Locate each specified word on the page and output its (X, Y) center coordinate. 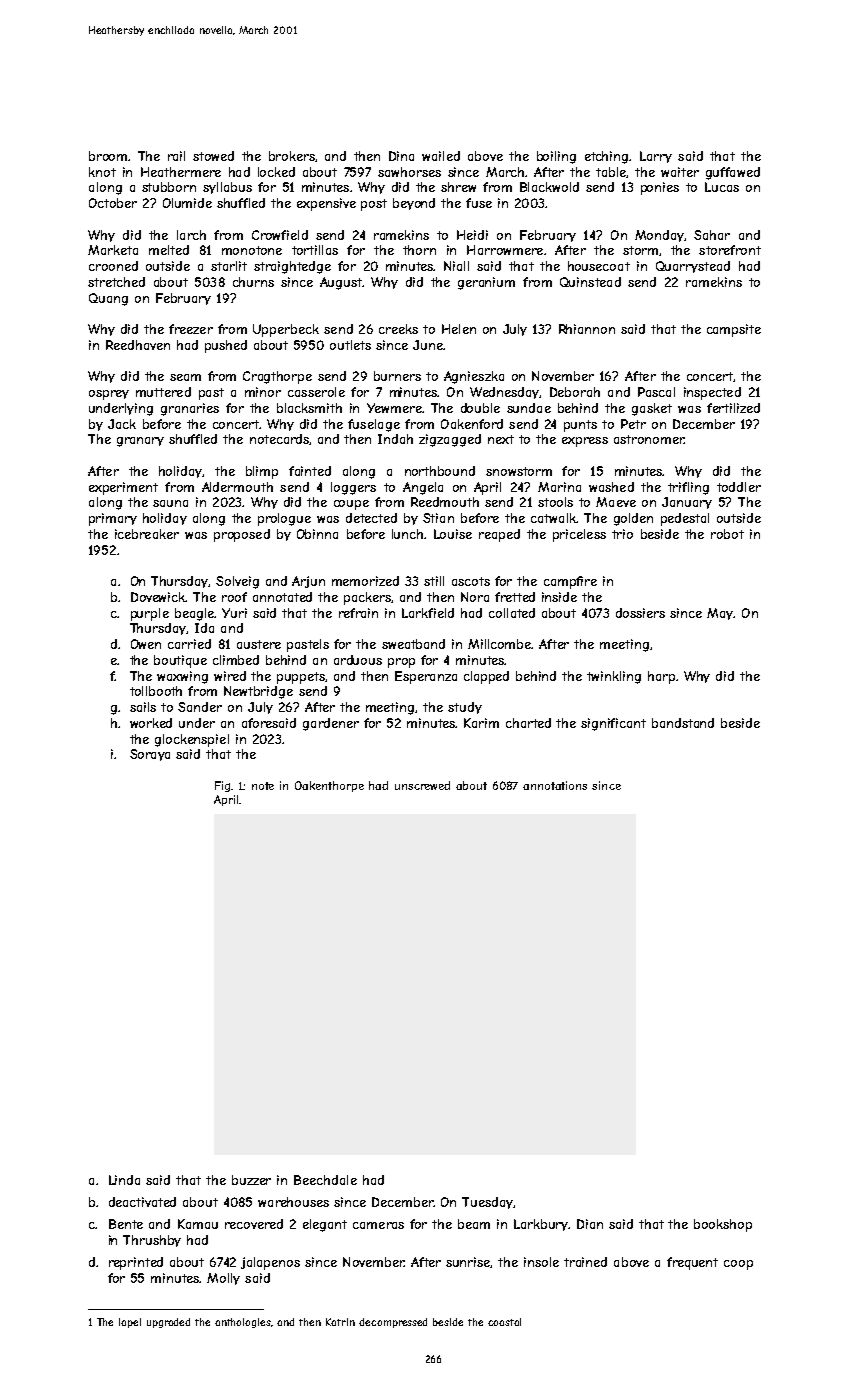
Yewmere (394, 408)
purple (150, 614)
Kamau (198, 1224)
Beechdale (325, 1180)
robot (727, 534)
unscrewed (422, 785)
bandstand (683, 723)
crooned (113, 266)
